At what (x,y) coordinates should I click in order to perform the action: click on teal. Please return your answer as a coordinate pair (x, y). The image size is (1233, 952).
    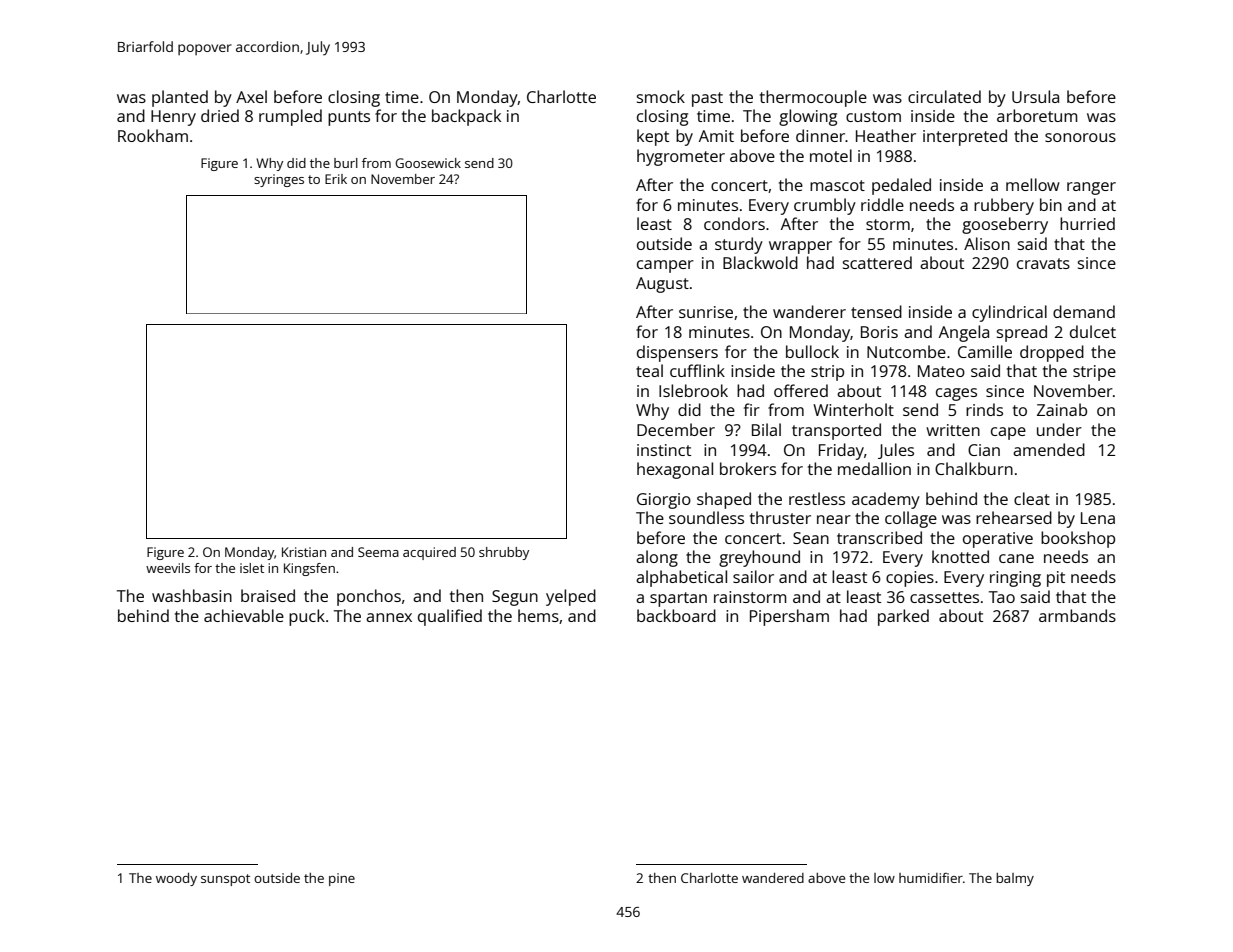
    Looking at the image, I should click on (649, 370).
